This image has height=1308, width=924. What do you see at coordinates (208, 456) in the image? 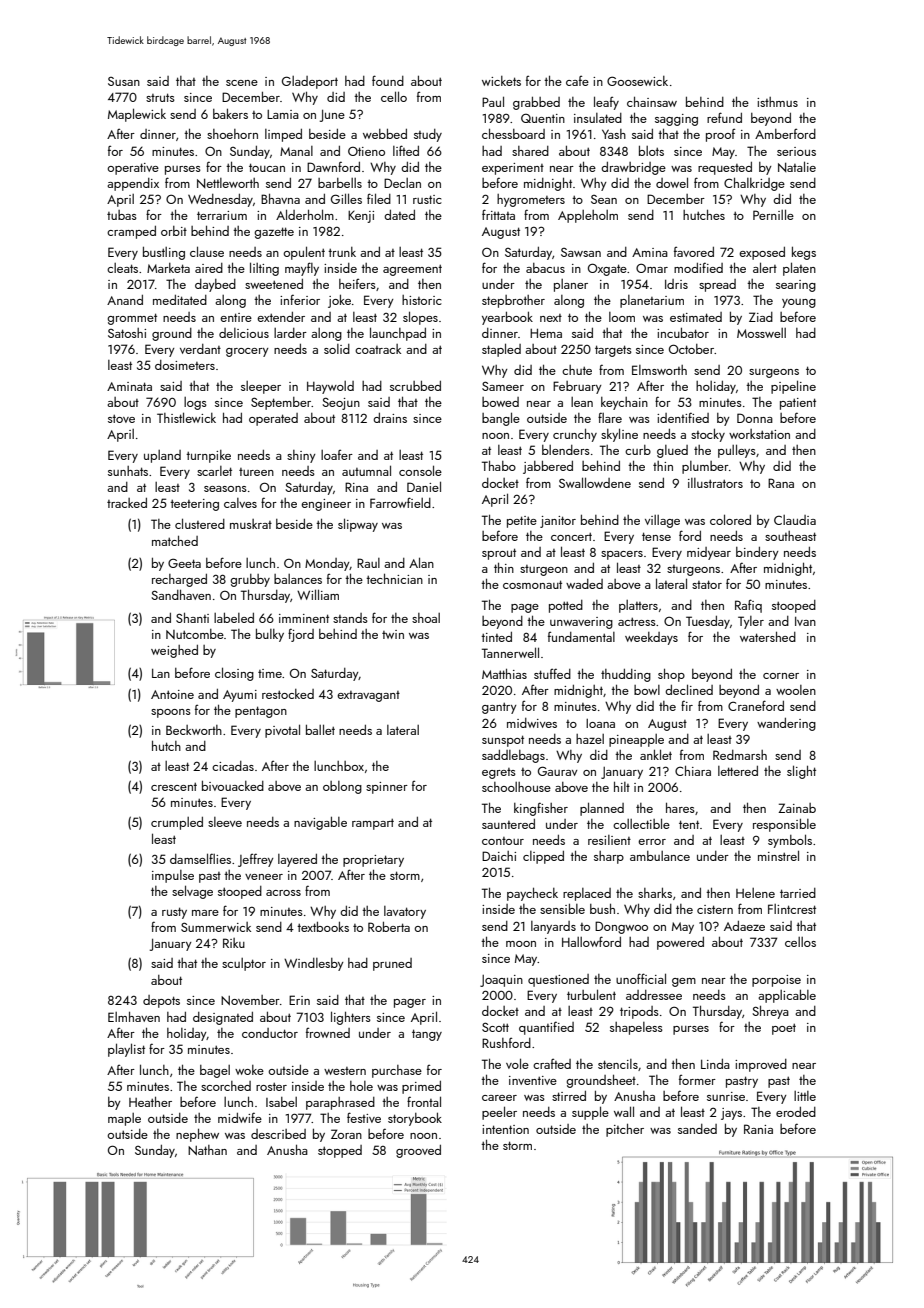
I see `turnpike` at bounding box center [208, 456].
